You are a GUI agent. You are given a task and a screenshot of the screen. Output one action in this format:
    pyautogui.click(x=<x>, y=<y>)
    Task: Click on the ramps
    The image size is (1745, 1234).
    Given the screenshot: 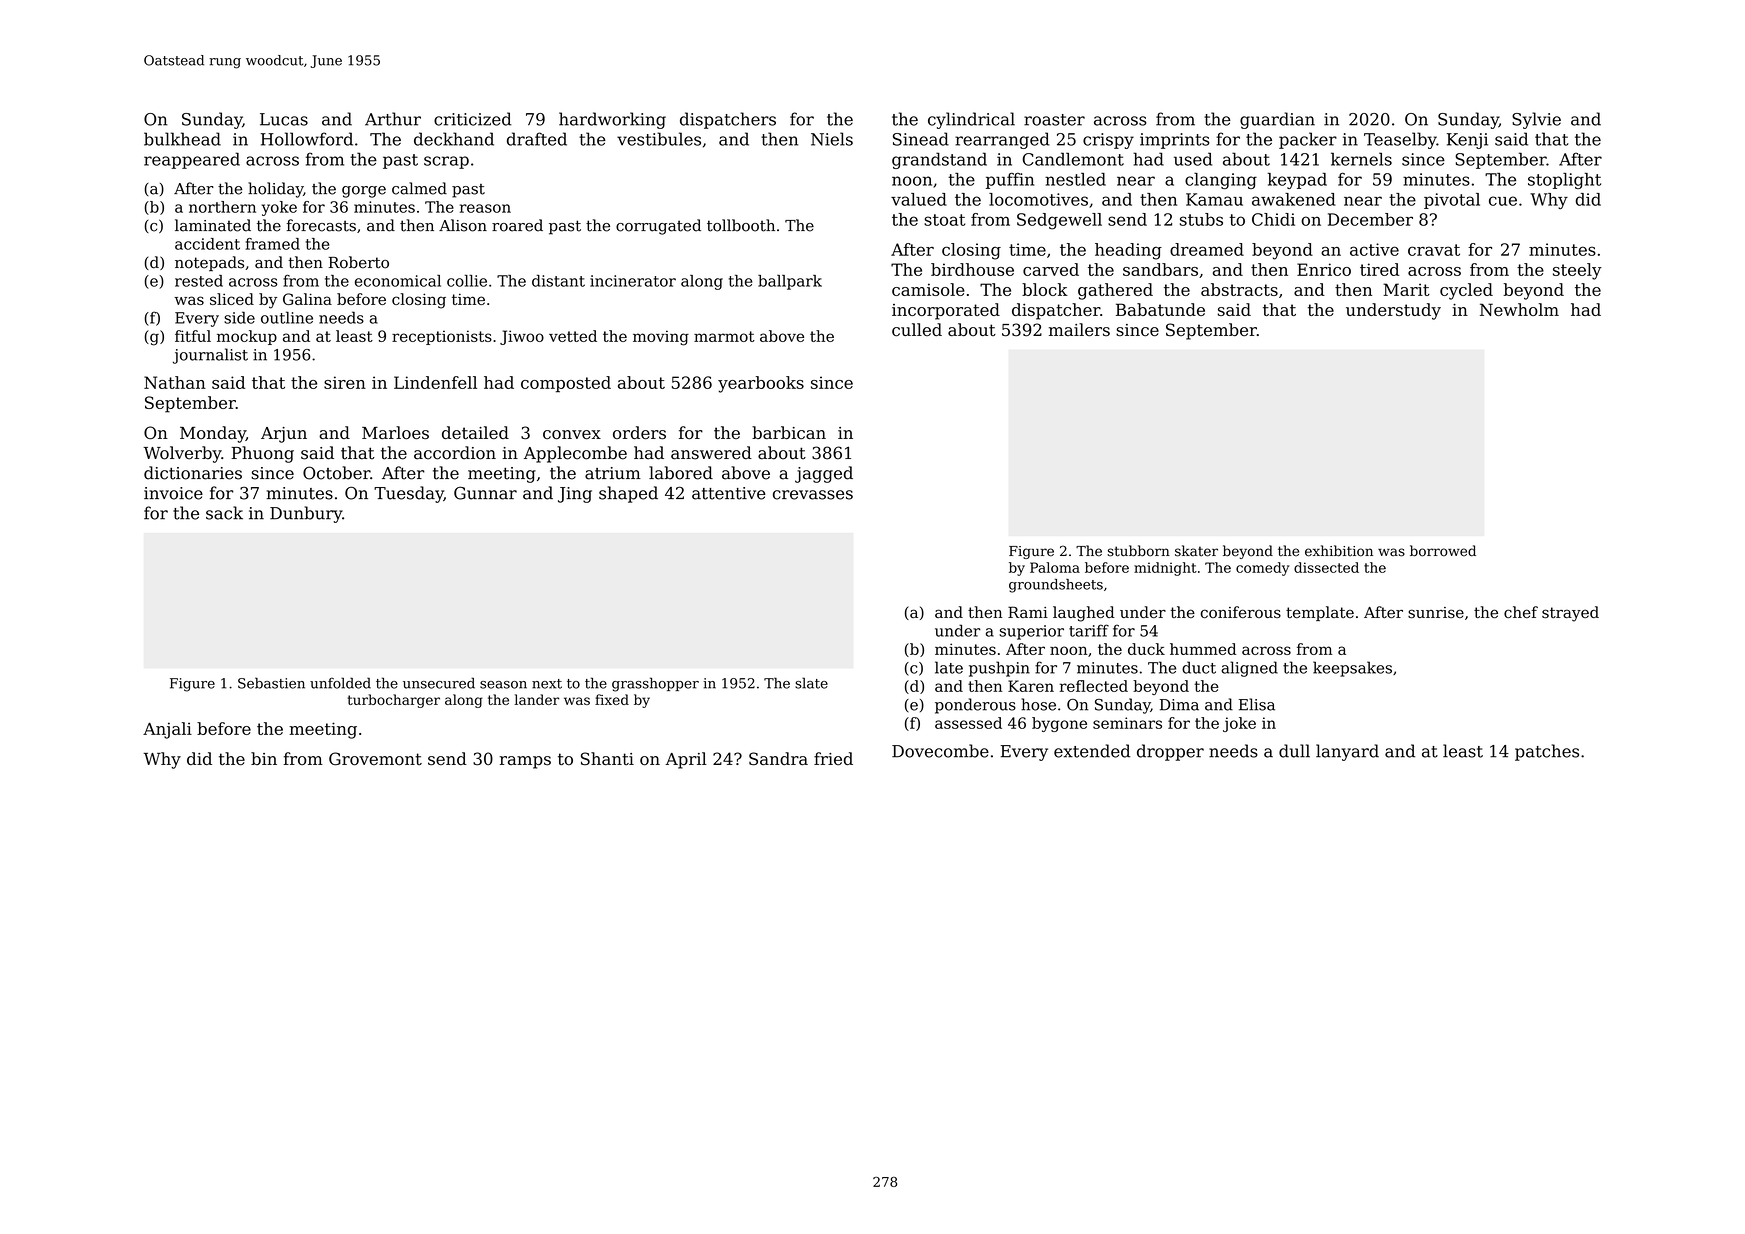 What is the action you would take?
    pyautogui.click(x=525, y=762)
